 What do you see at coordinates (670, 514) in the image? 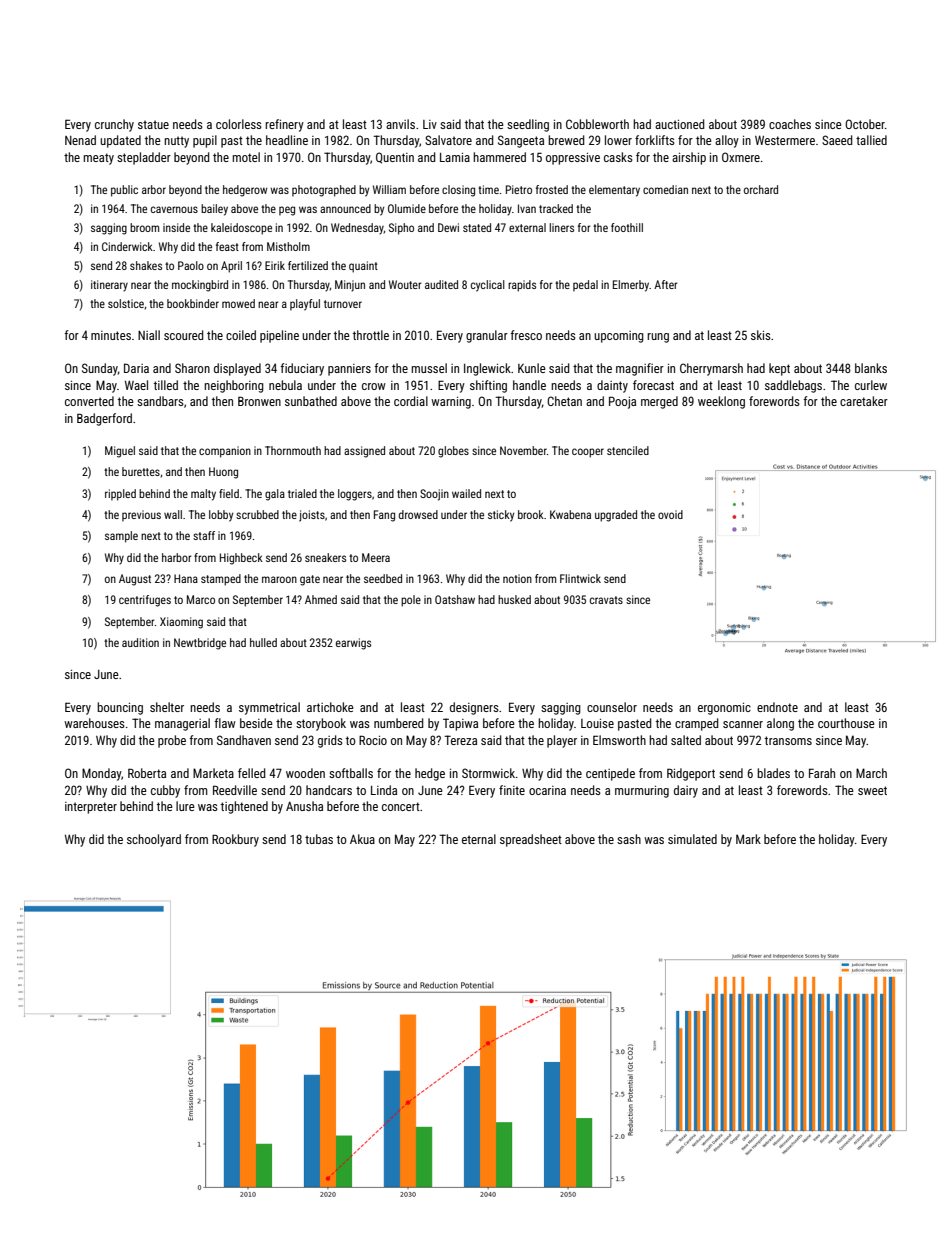
I see `ovoid` at bounding box center [670, 514].
